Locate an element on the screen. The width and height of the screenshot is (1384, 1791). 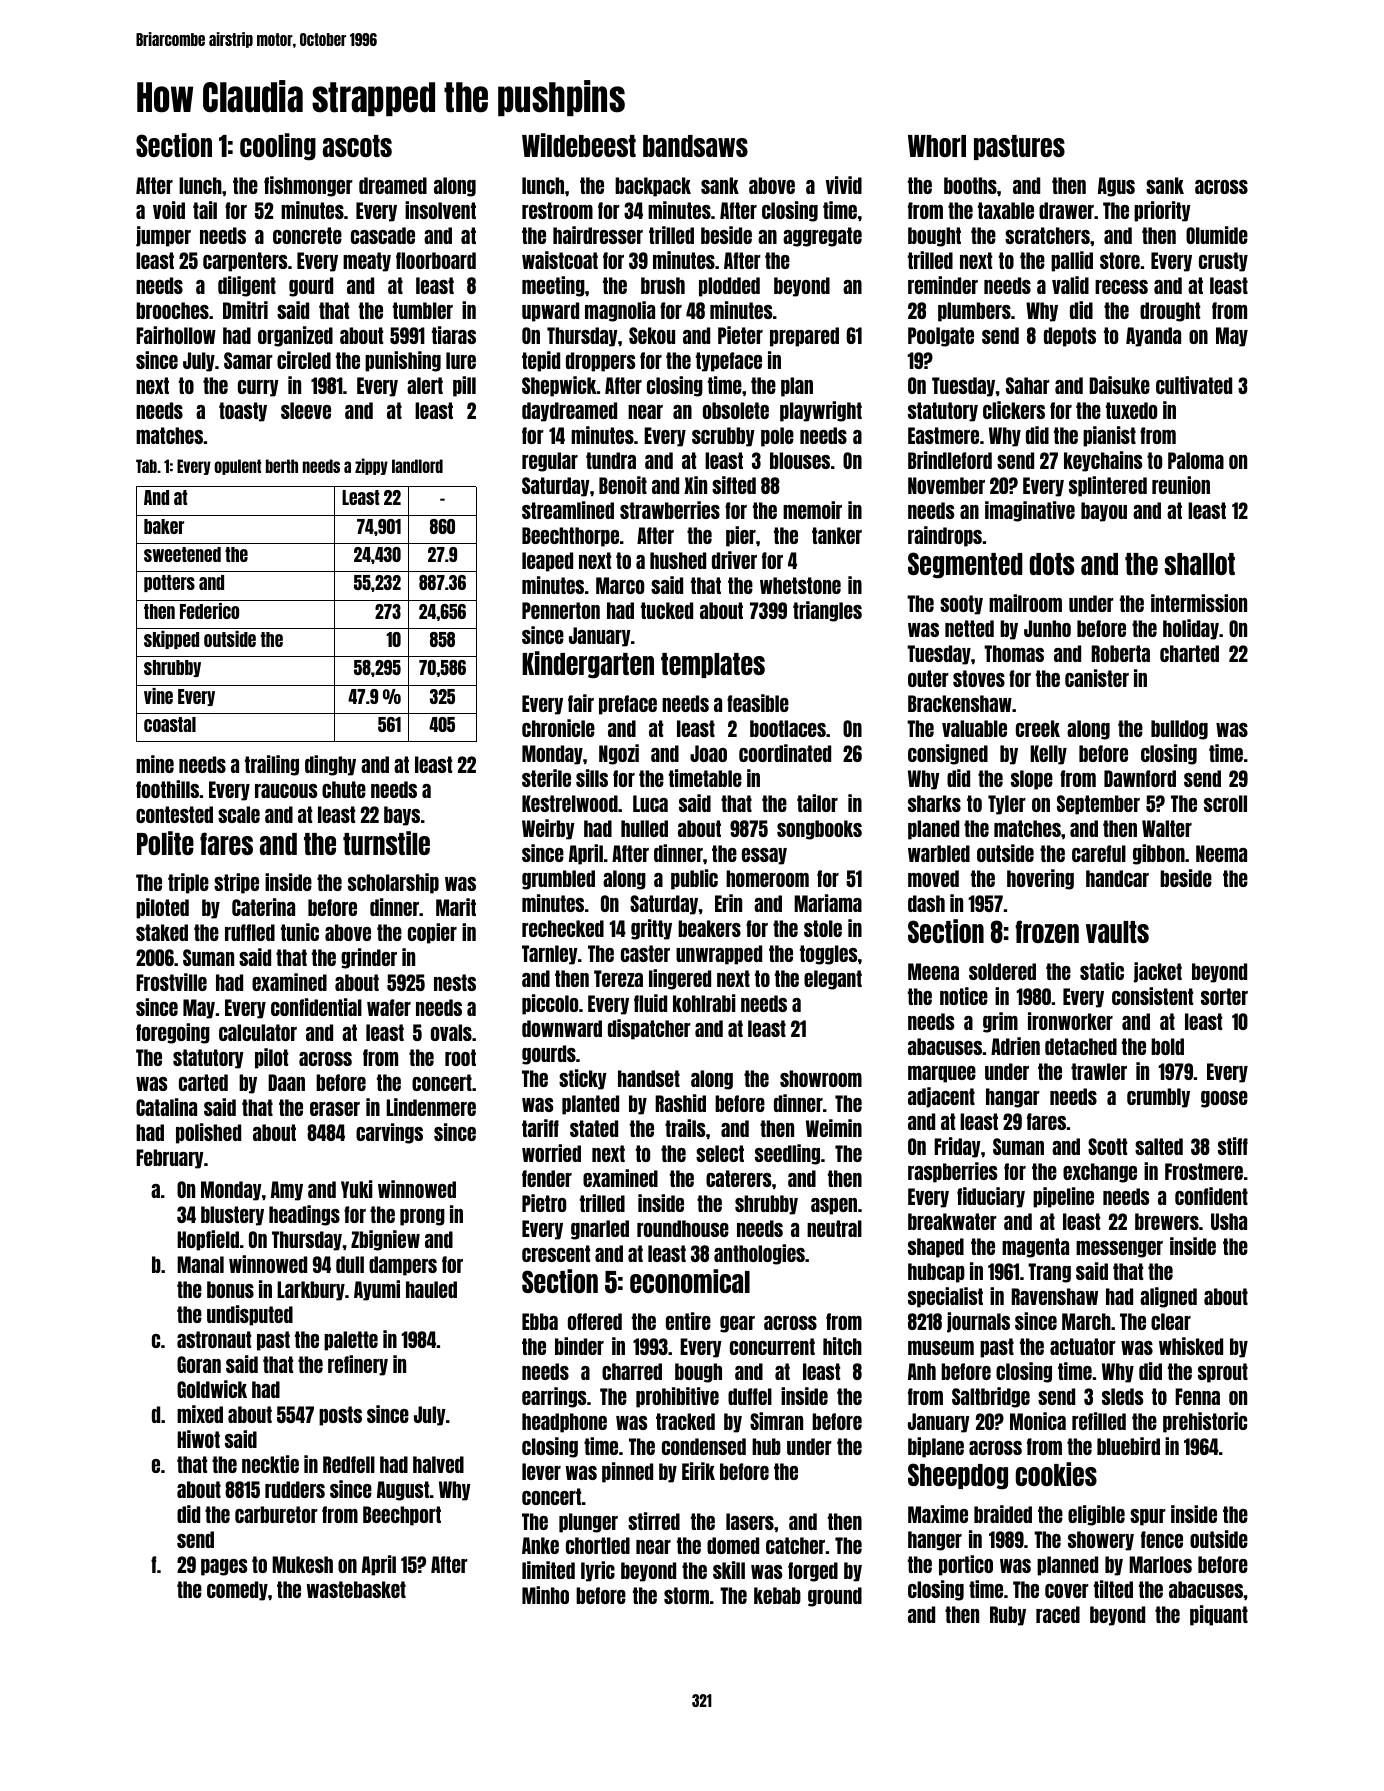
sweetened is located at coordinates (182, 554).
